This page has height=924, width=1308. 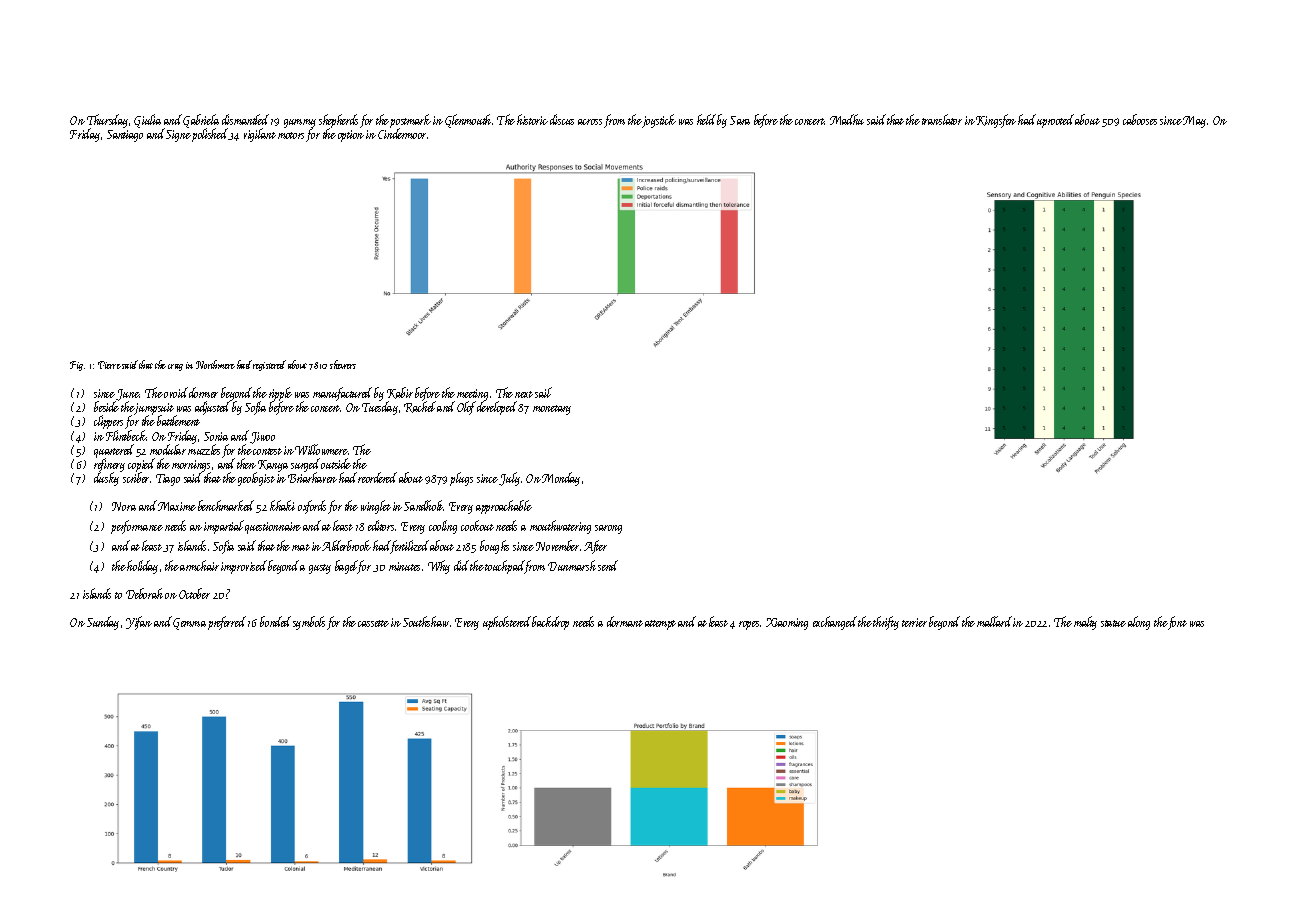 What do you see at coordinates (994, 621) in the page?
I see `mallard` at bounding box center [994, 621].
